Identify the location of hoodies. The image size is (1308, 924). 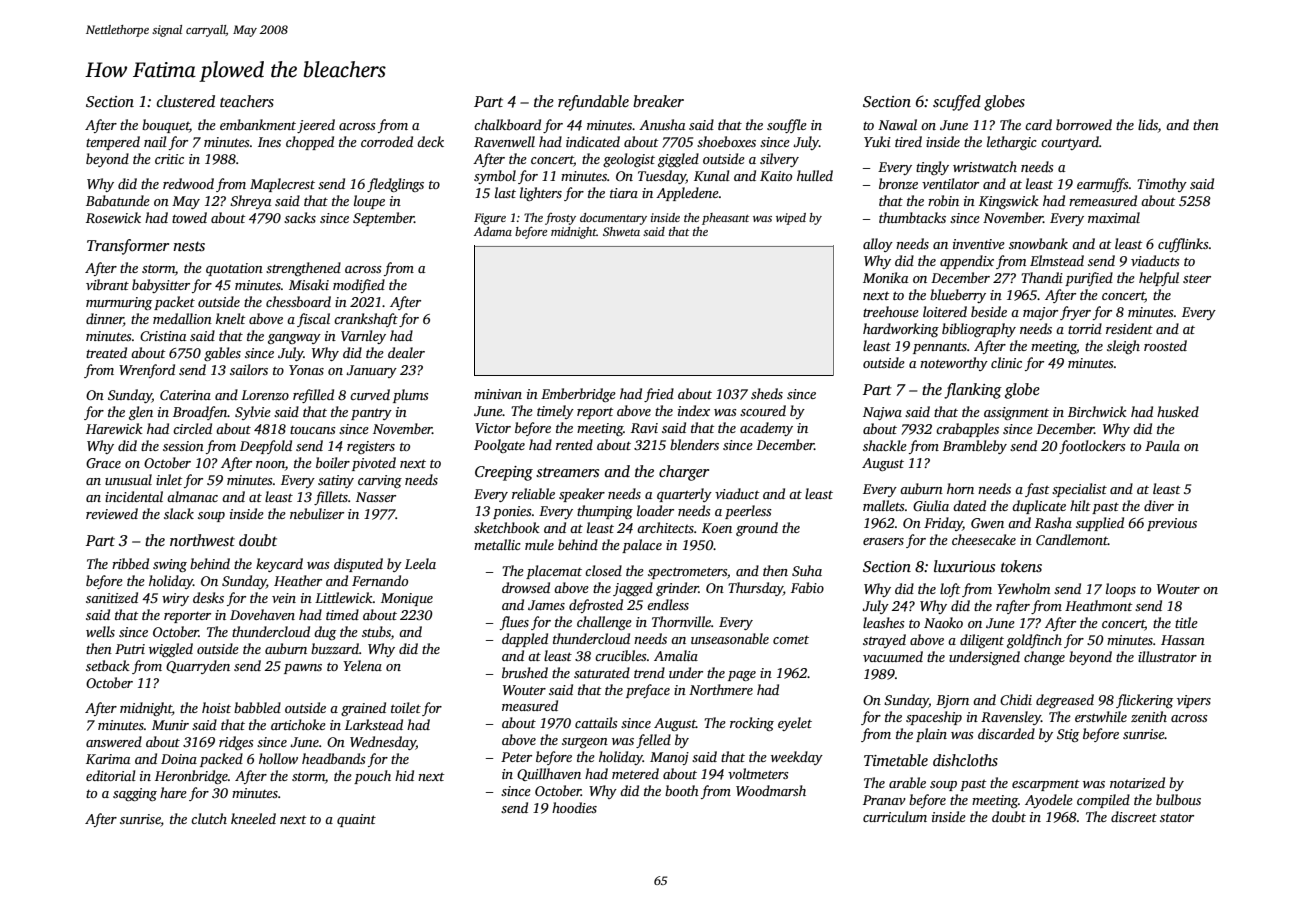
(574, 807).
